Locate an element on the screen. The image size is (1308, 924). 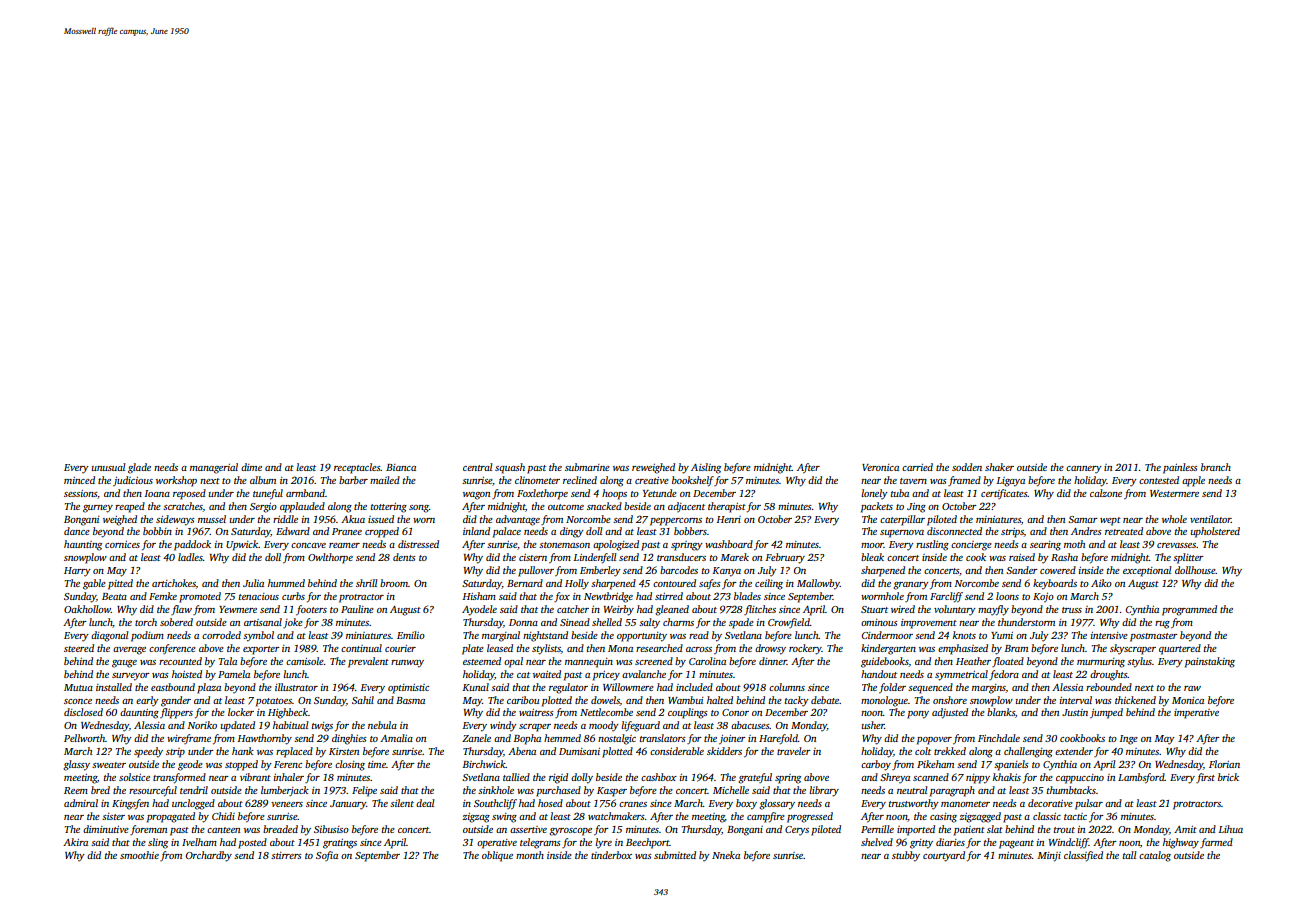
Sofia is located at coordinates (327, 856).
